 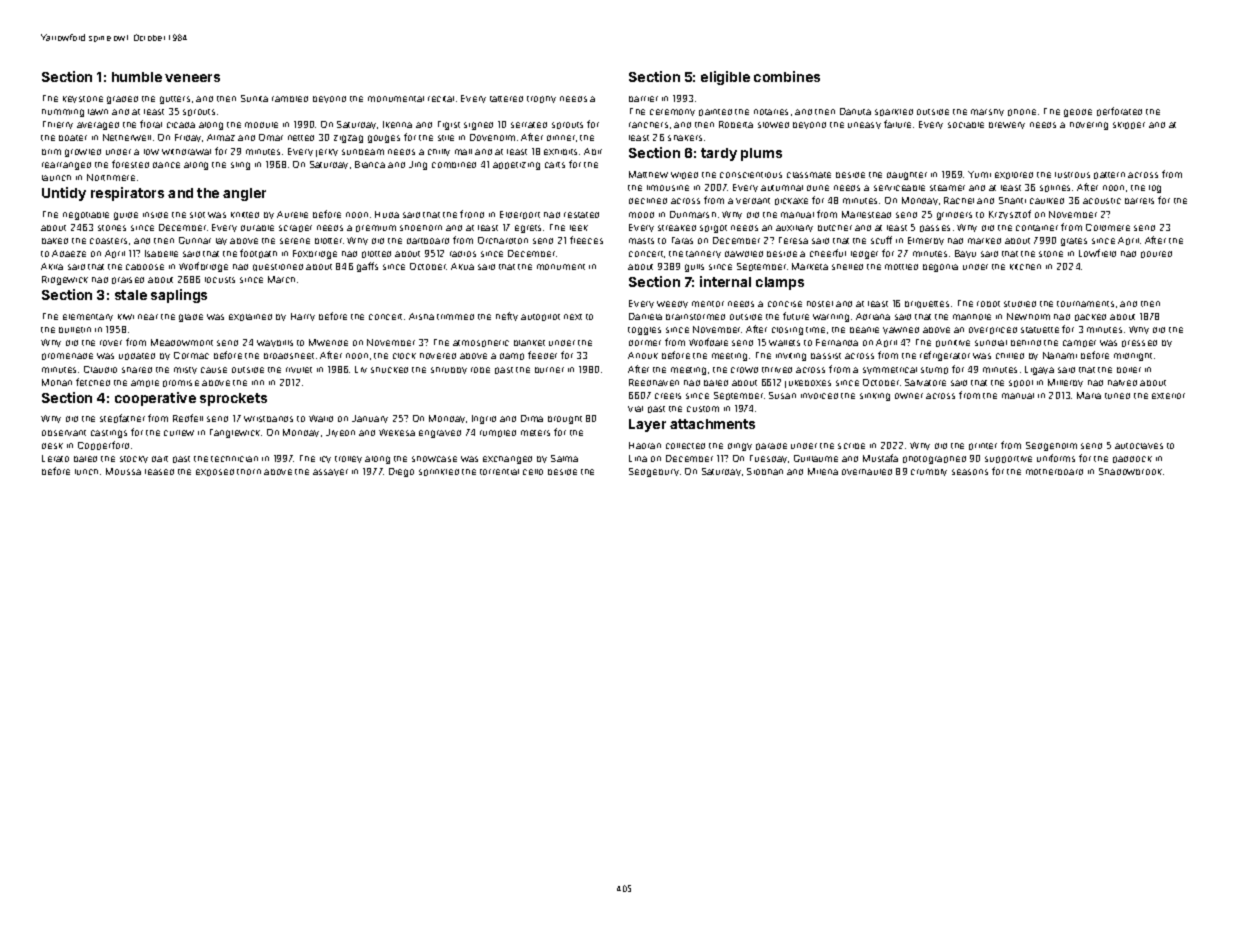 I want to click on halved, so click(x=1122, y=383).
